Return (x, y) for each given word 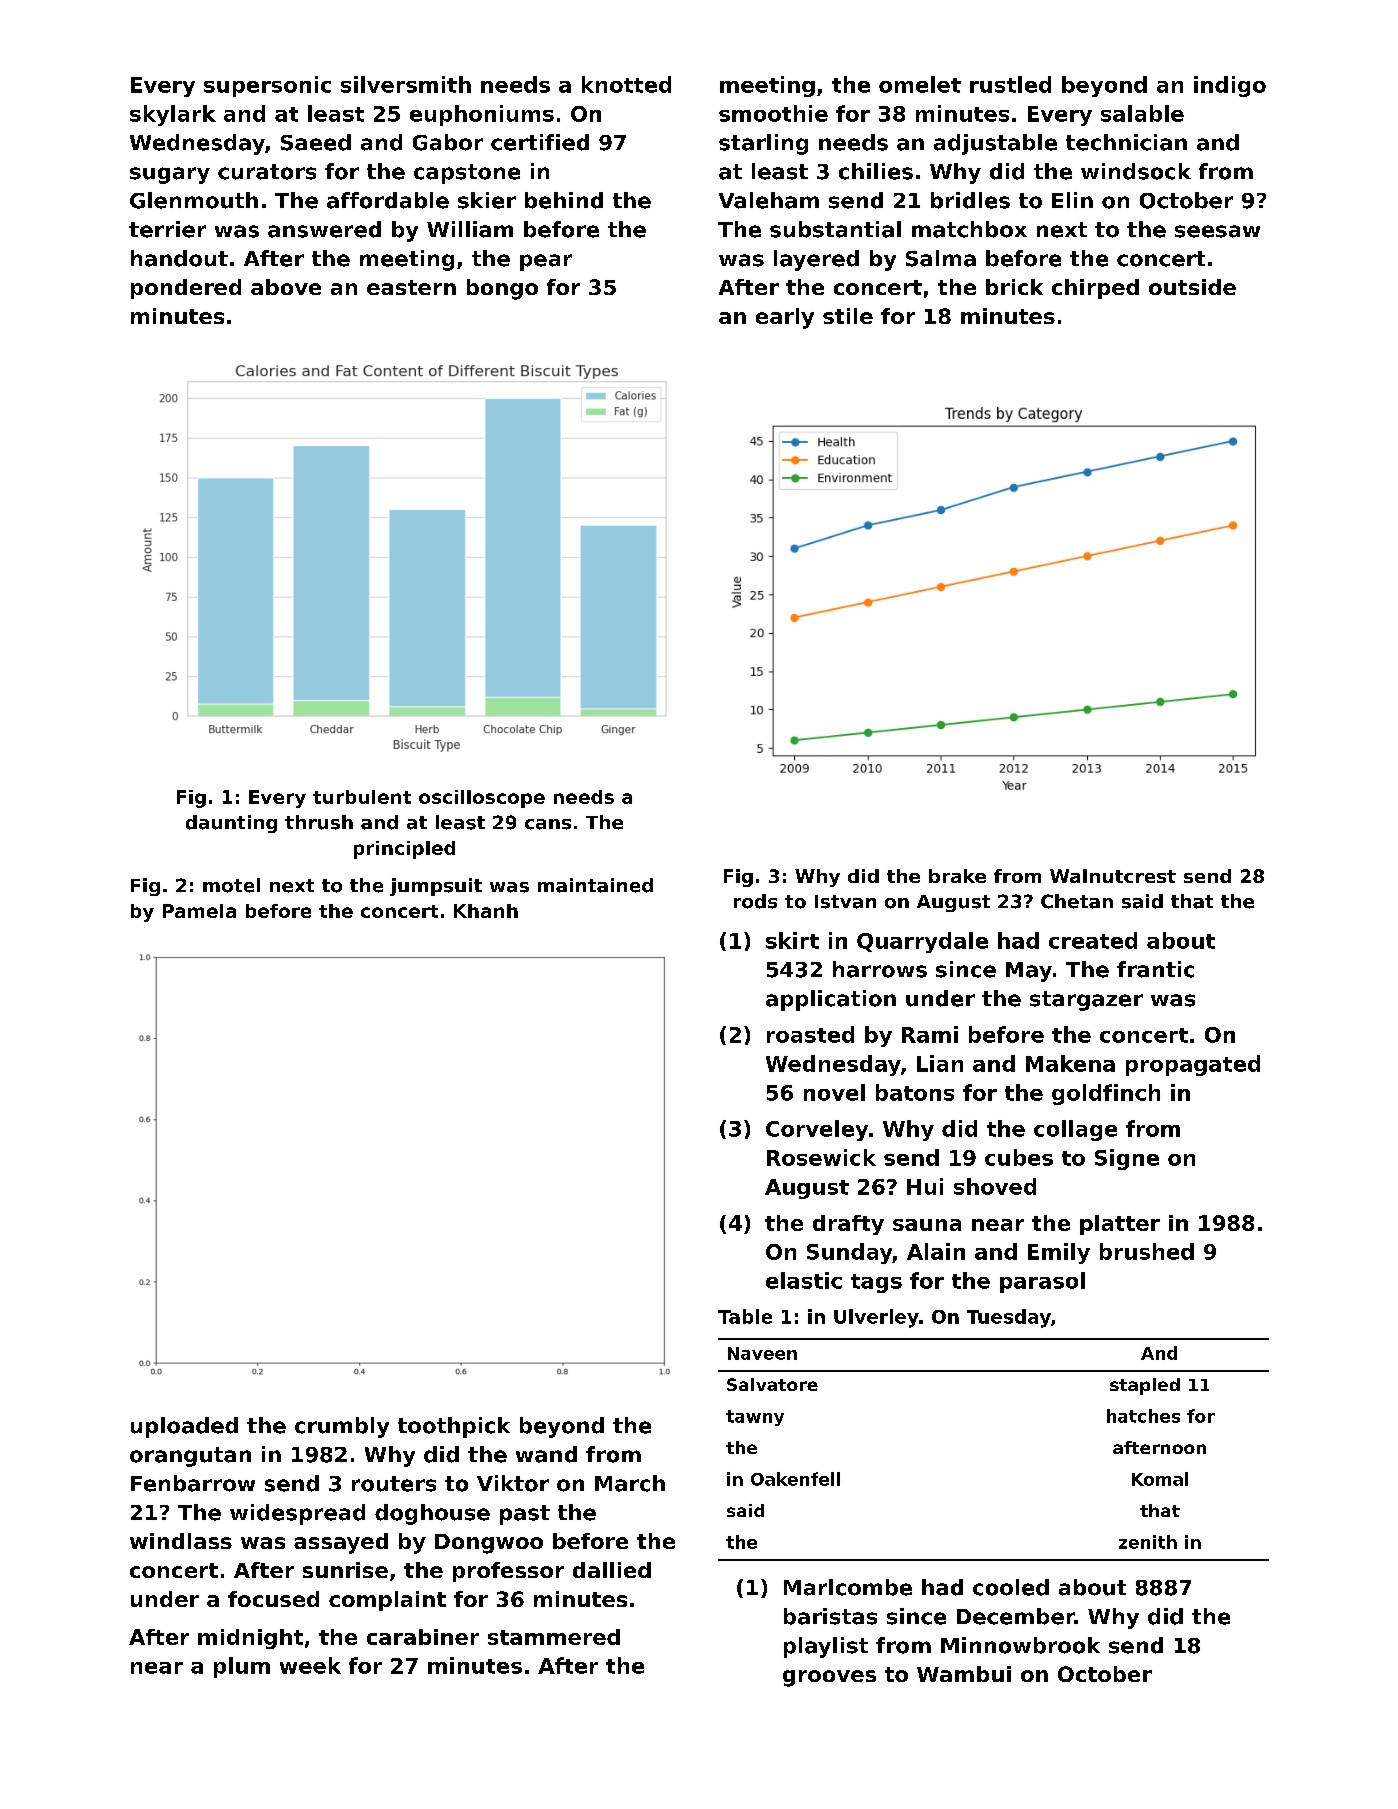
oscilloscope (482, 799)
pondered (186, 289)
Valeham (769, 200)
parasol (1042, 1282)
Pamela (199, 911)
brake (957, 876)
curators (267, 172)
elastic (804, 1280)
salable (1142, 113)
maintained (595, 885)
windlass (181, 1541)
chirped (1095, 289)
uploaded (184, 1427)
